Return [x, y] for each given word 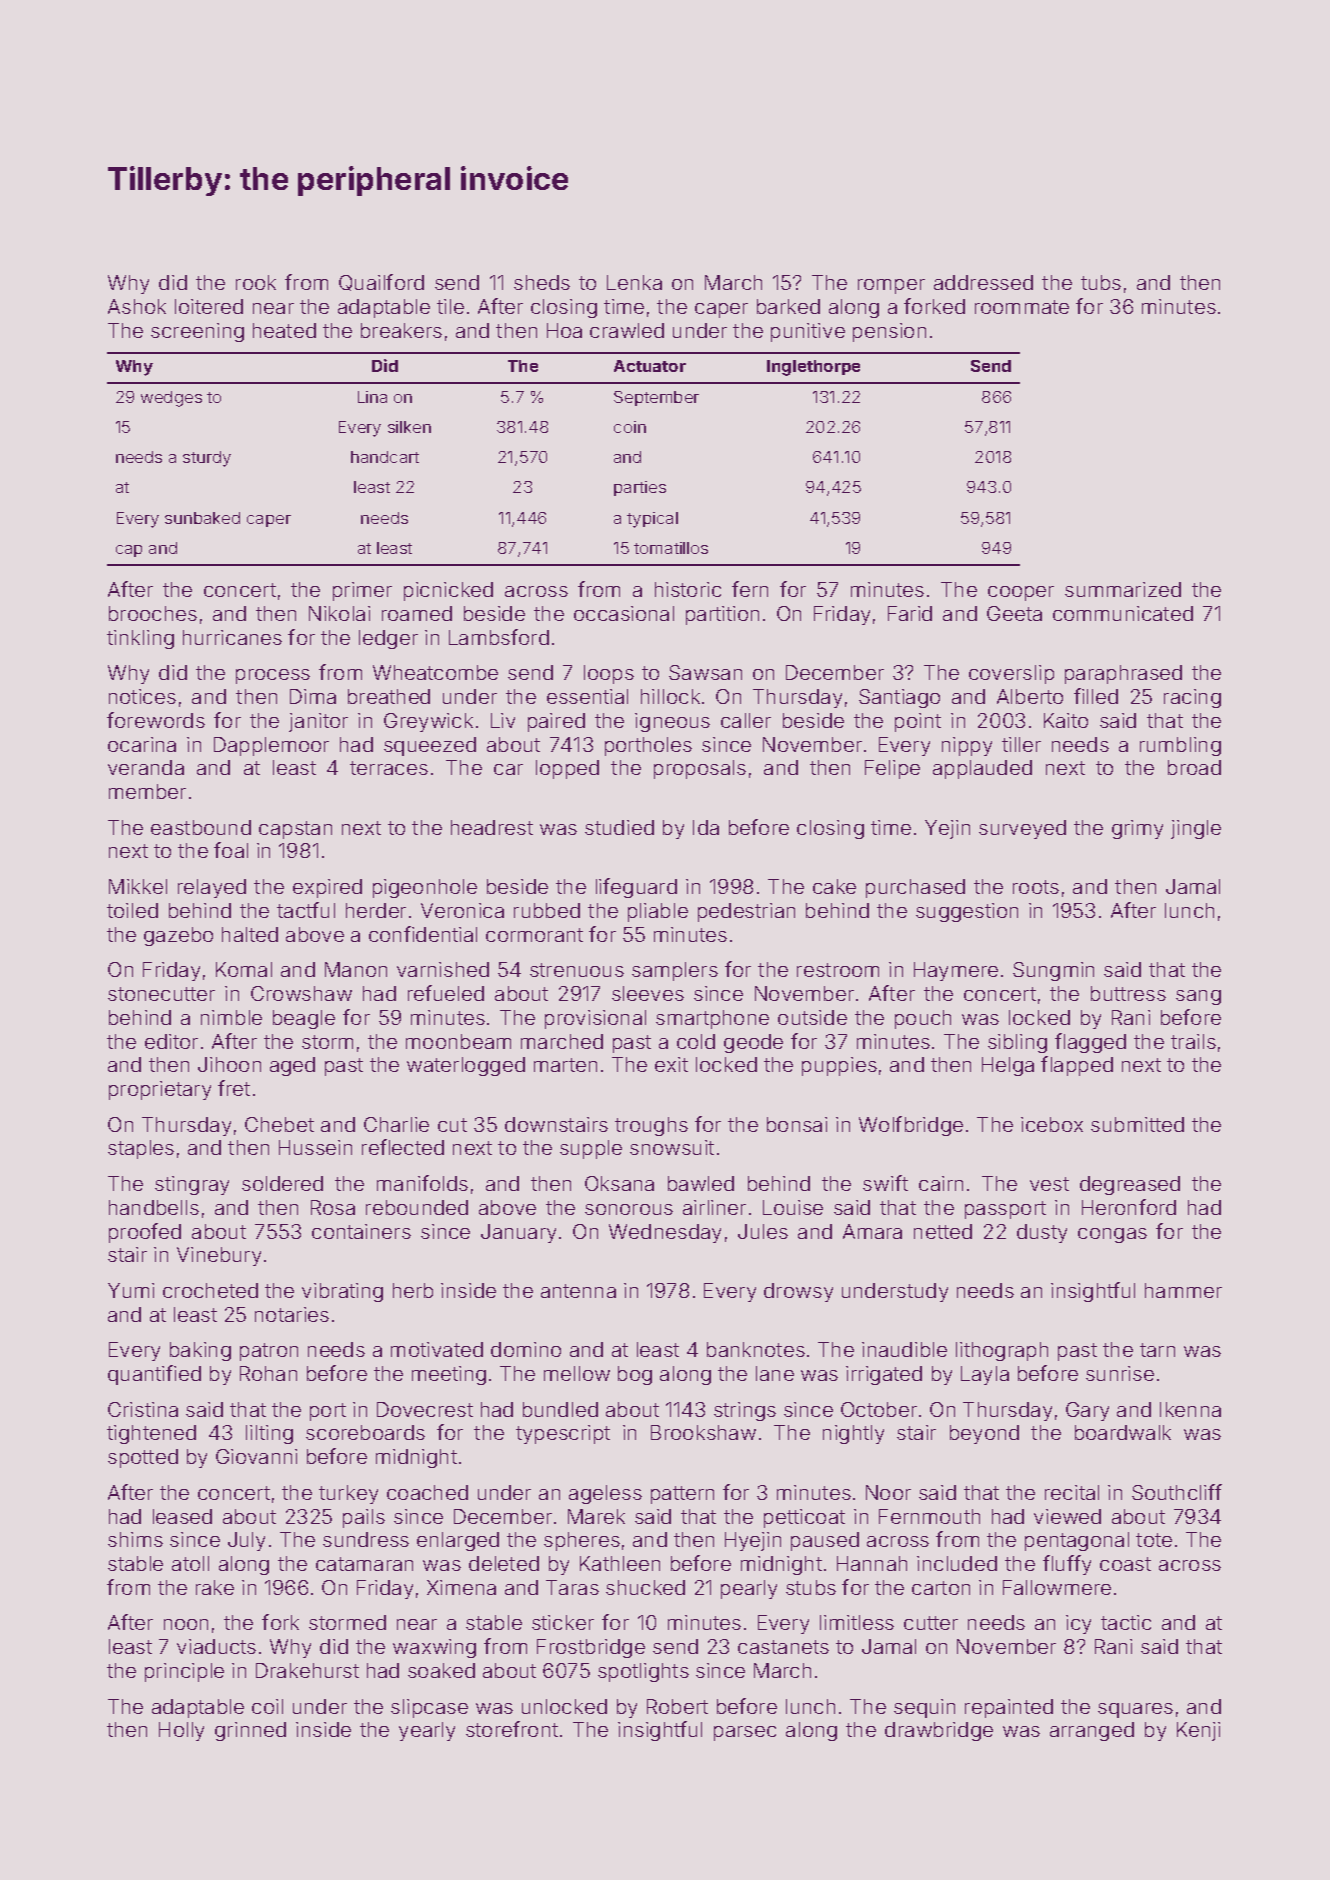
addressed [983, 282]
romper [891, 286]
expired [327, 888]
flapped [1077, 1066]
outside [812, 1017]
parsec [745, 1733]
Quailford [381, 282]
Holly [181, 1731]
